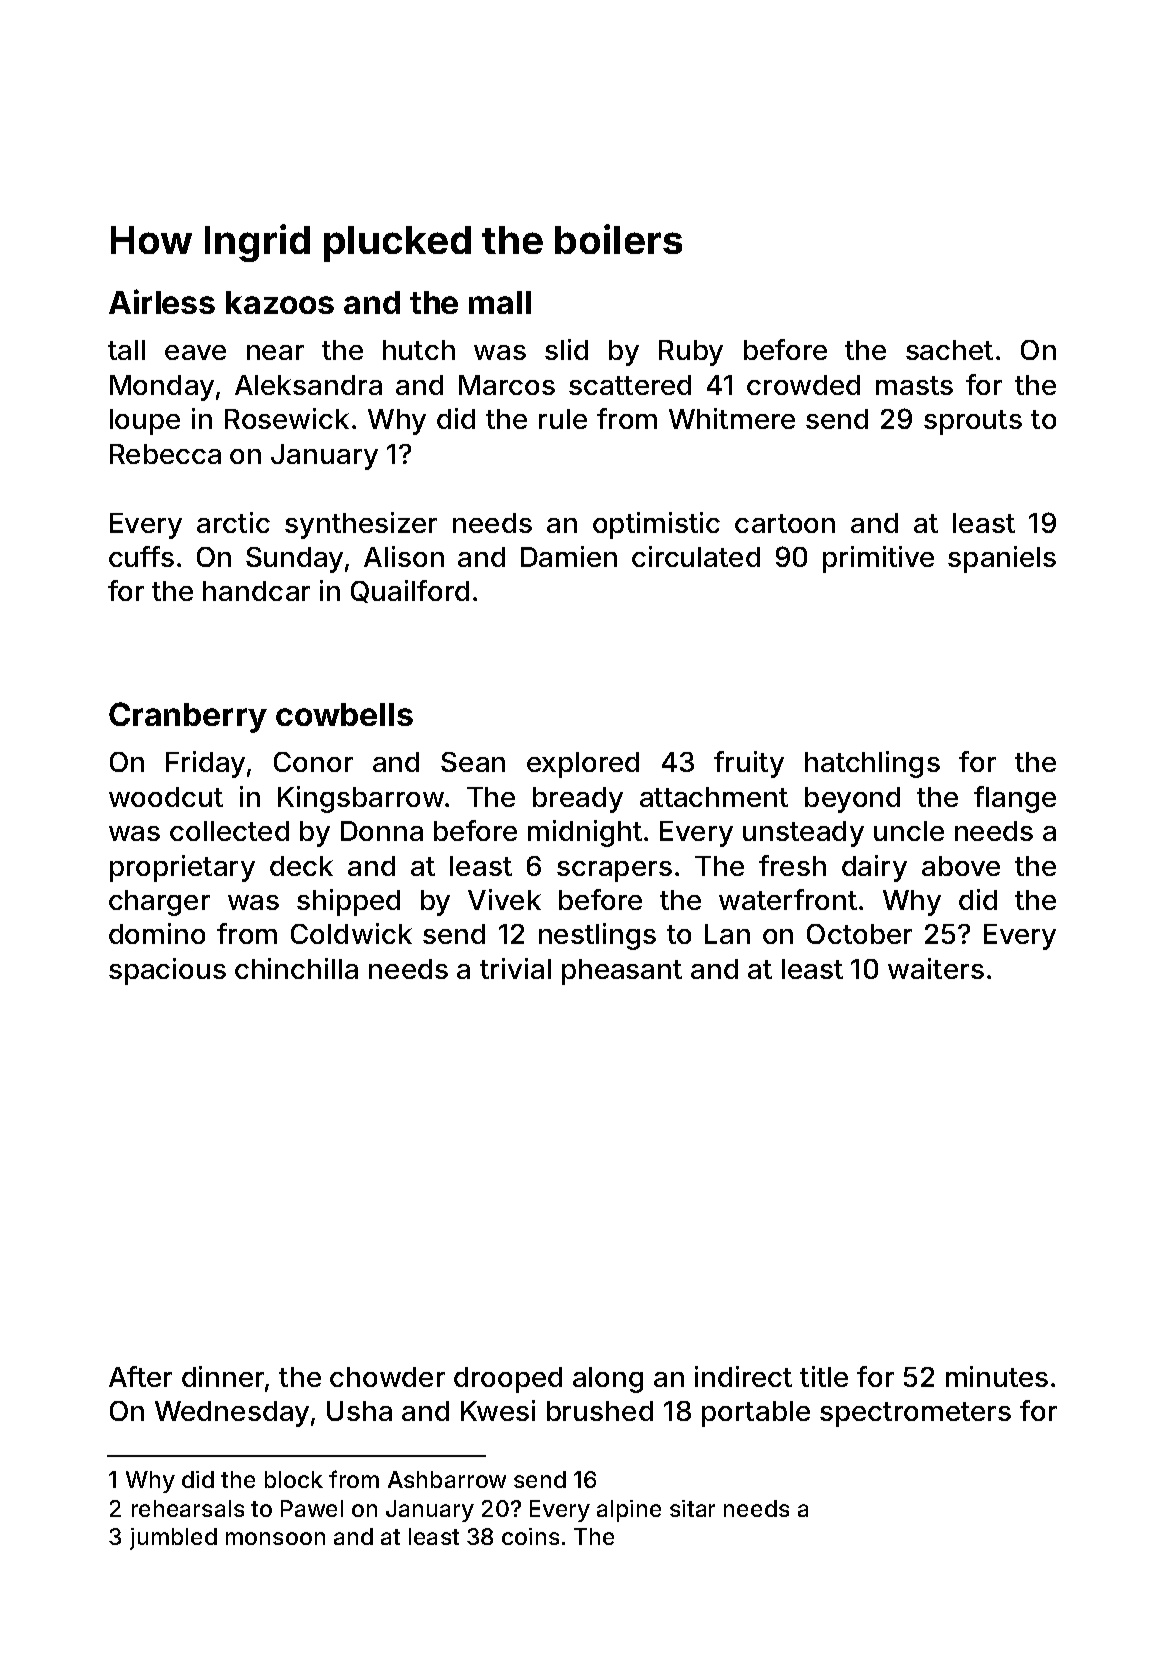 Image resolution: width=1165 pixels, height=1654 pixels. I want to click on nestlings, so click(597, 936).
